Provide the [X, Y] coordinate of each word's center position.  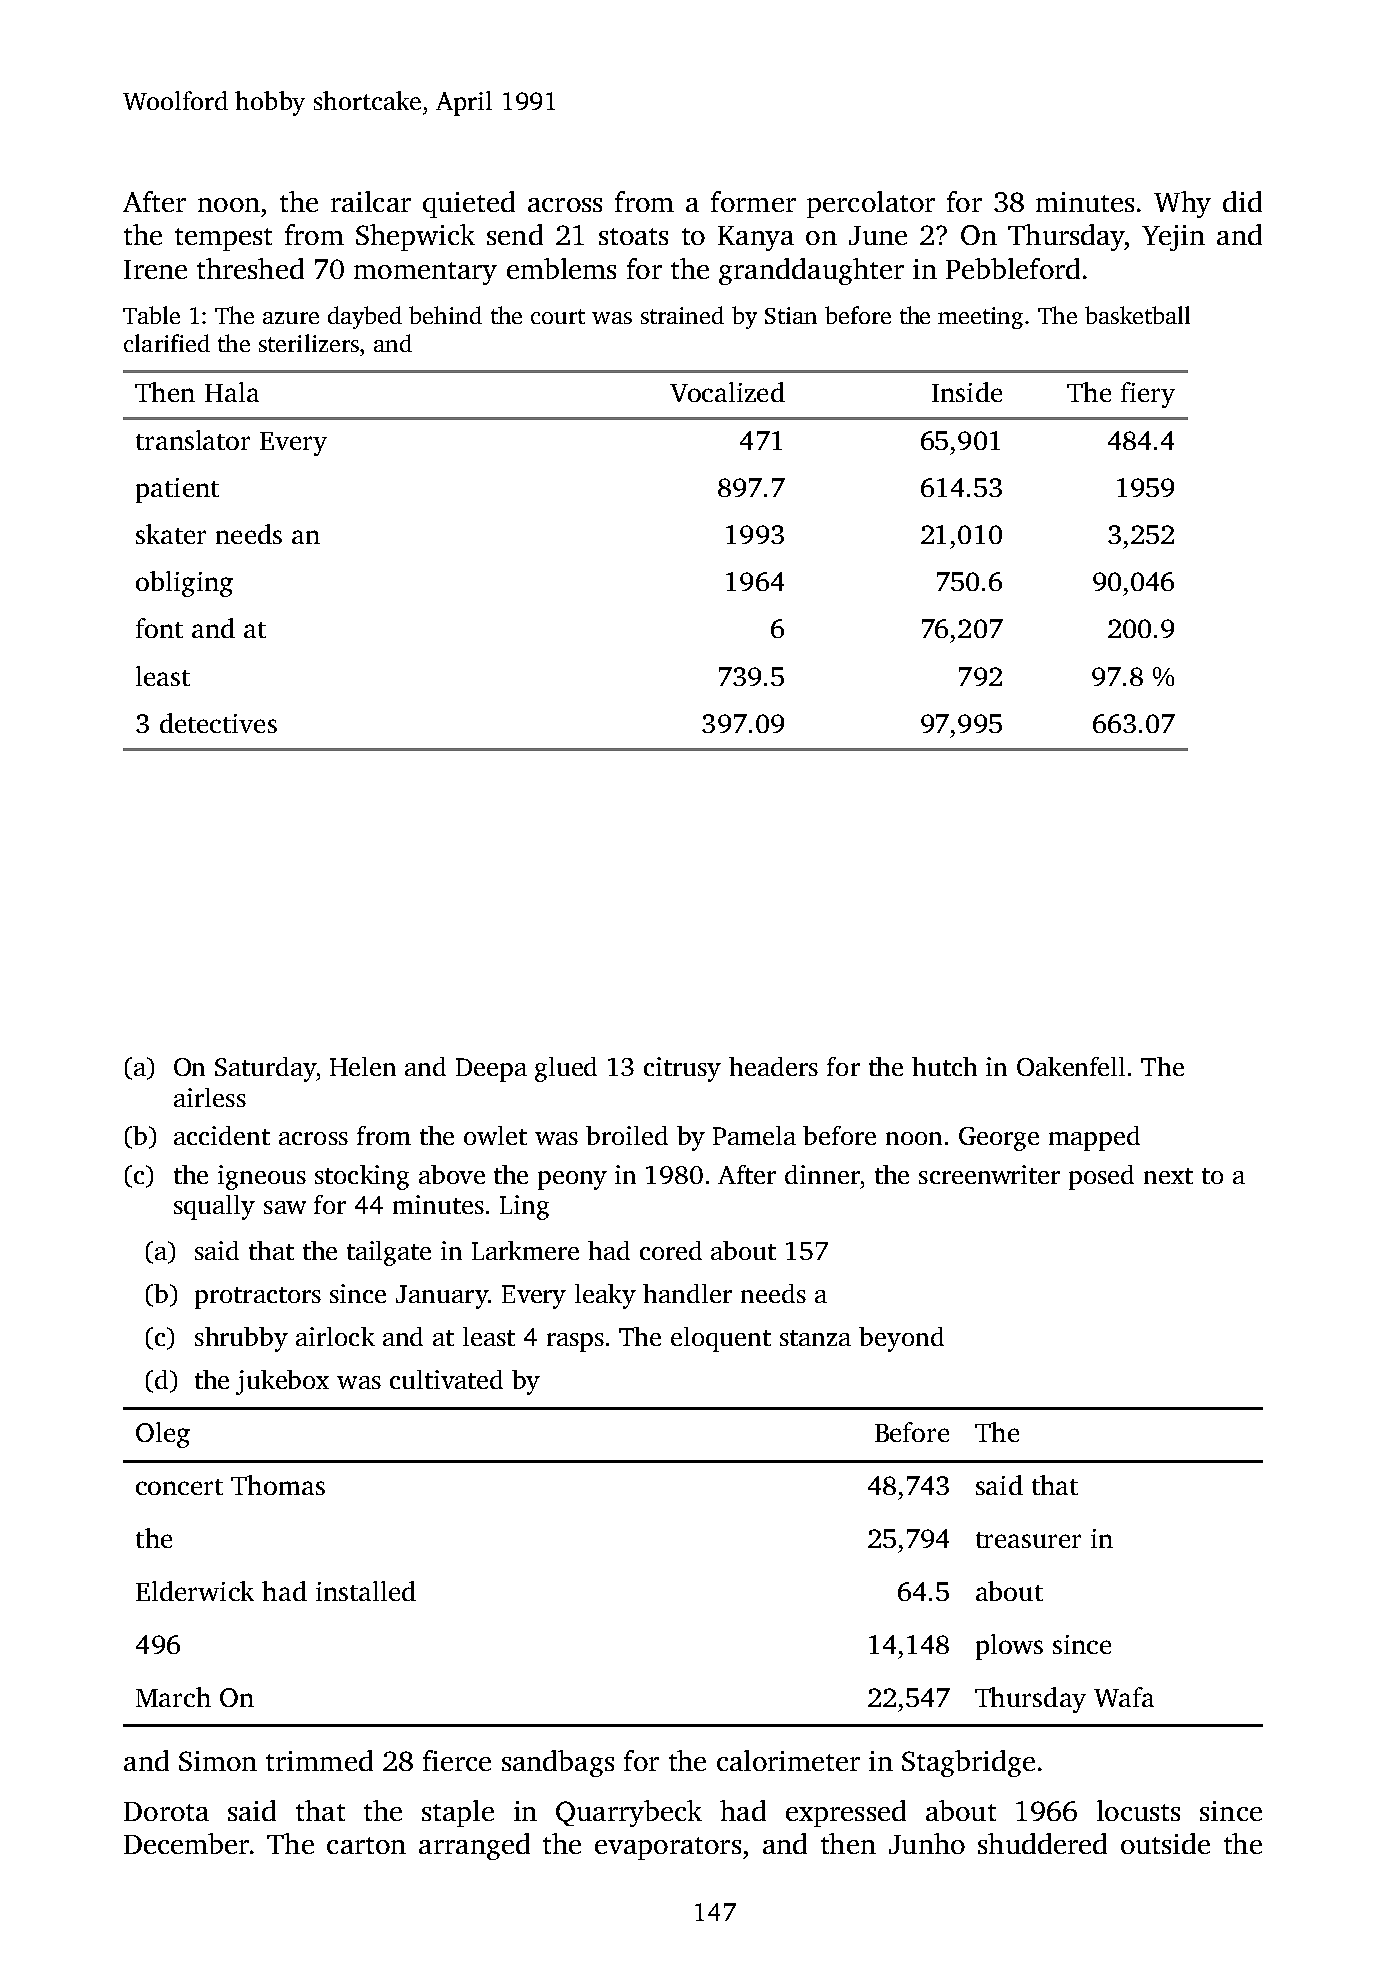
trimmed [319, 1760]
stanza [815, 1338]
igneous [262, 1177]
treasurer [1028, 1540]
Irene [155, 269]
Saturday [265, 1069]
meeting [980, 318]
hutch [944, 1066]
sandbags [558, 1763]
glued [566, 1069]
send [515, 234]
